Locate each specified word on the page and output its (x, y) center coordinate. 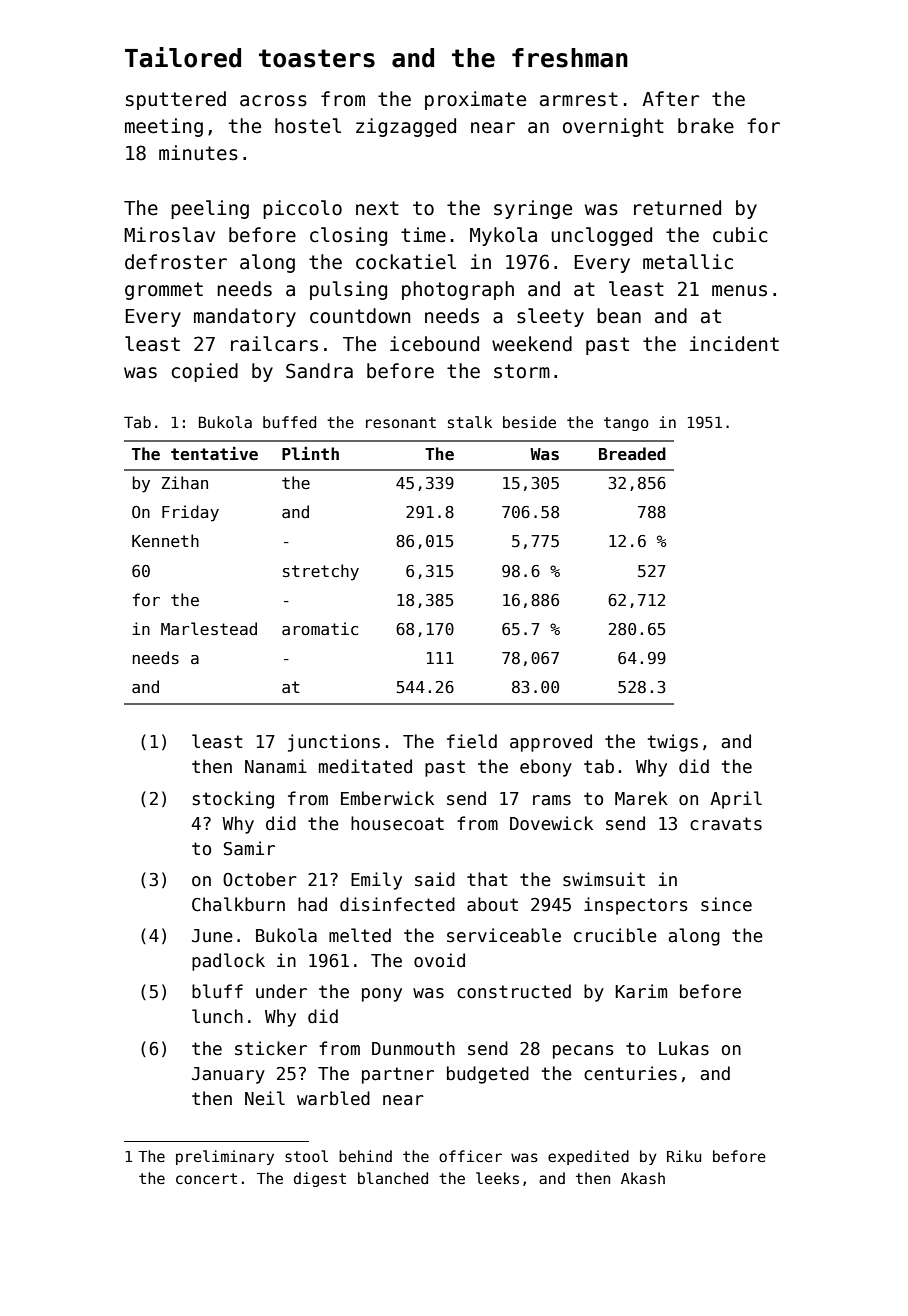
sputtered (176, 100)
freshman (570, 58)
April (736, 800)
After (670, 99)
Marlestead (209, 629)
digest (320, 1179)
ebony (546, 768)
